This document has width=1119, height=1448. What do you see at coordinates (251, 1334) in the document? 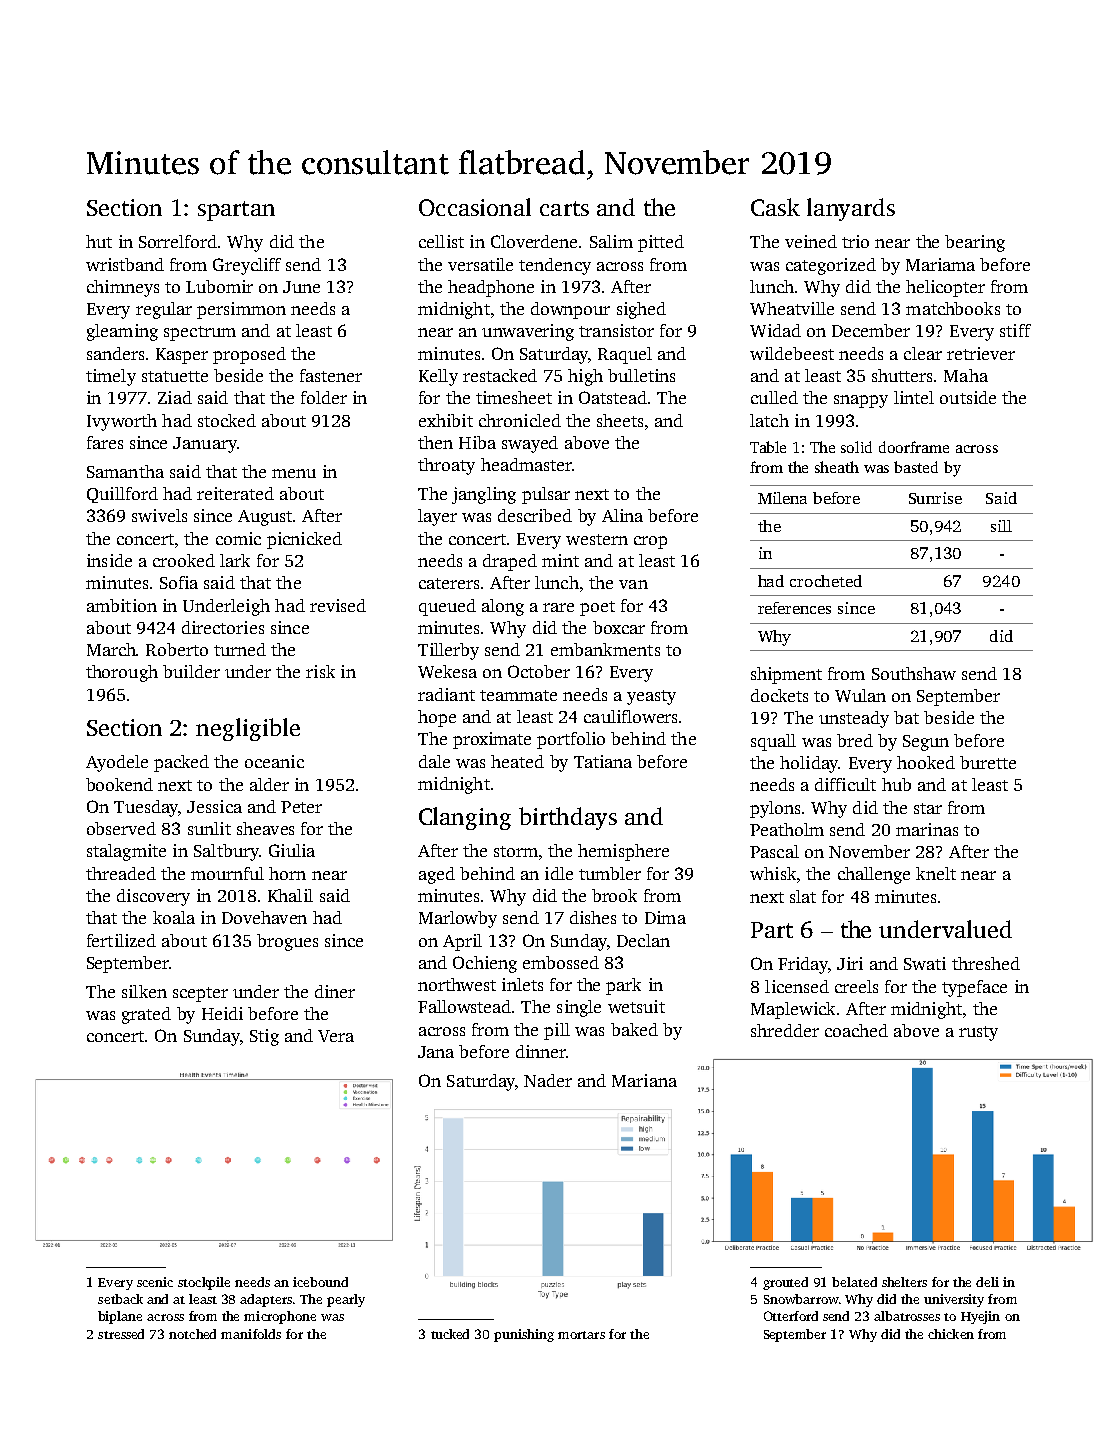
I see `manifolds` at bounding box center [251, 1334].
